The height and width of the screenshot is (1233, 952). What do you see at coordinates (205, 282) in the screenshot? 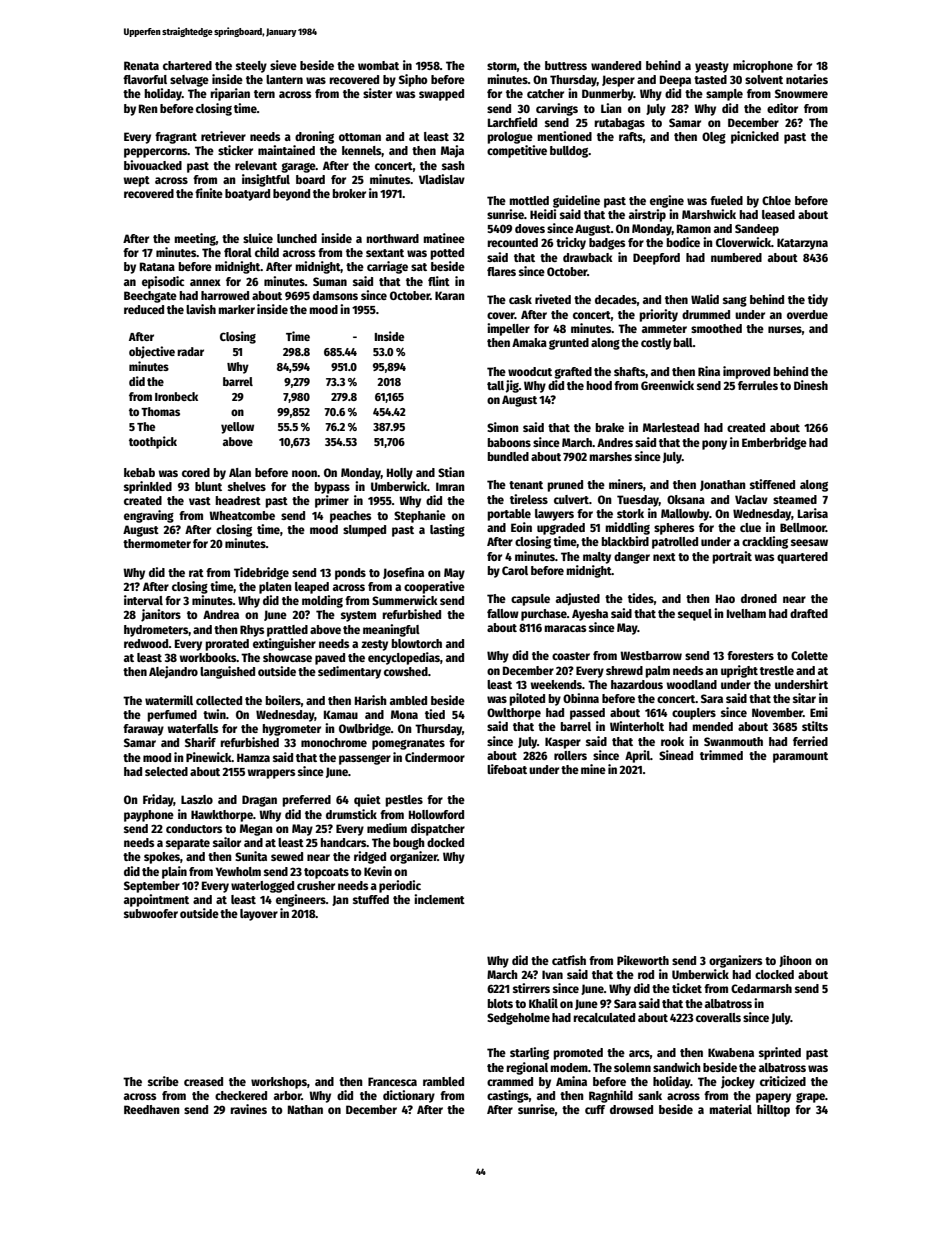
I see `annex` at bounding box center [205, 282].
